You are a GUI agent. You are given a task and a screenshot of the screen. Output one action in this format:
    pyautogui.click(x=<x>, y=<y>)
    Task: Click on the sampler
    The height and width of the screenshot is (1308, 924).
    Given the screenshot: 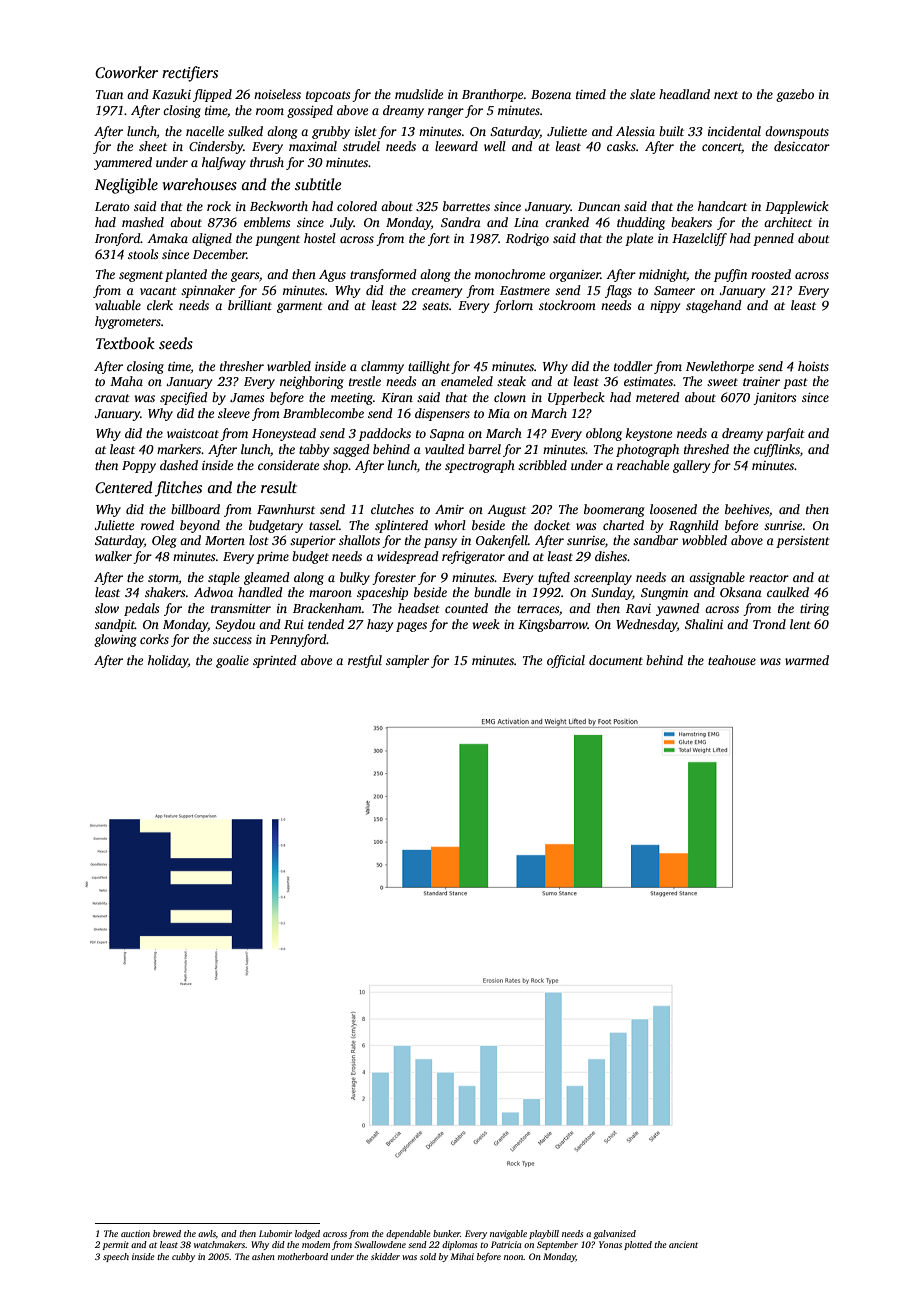 What is the action you would take?
    pyautogui.click(x=407, y=661)
